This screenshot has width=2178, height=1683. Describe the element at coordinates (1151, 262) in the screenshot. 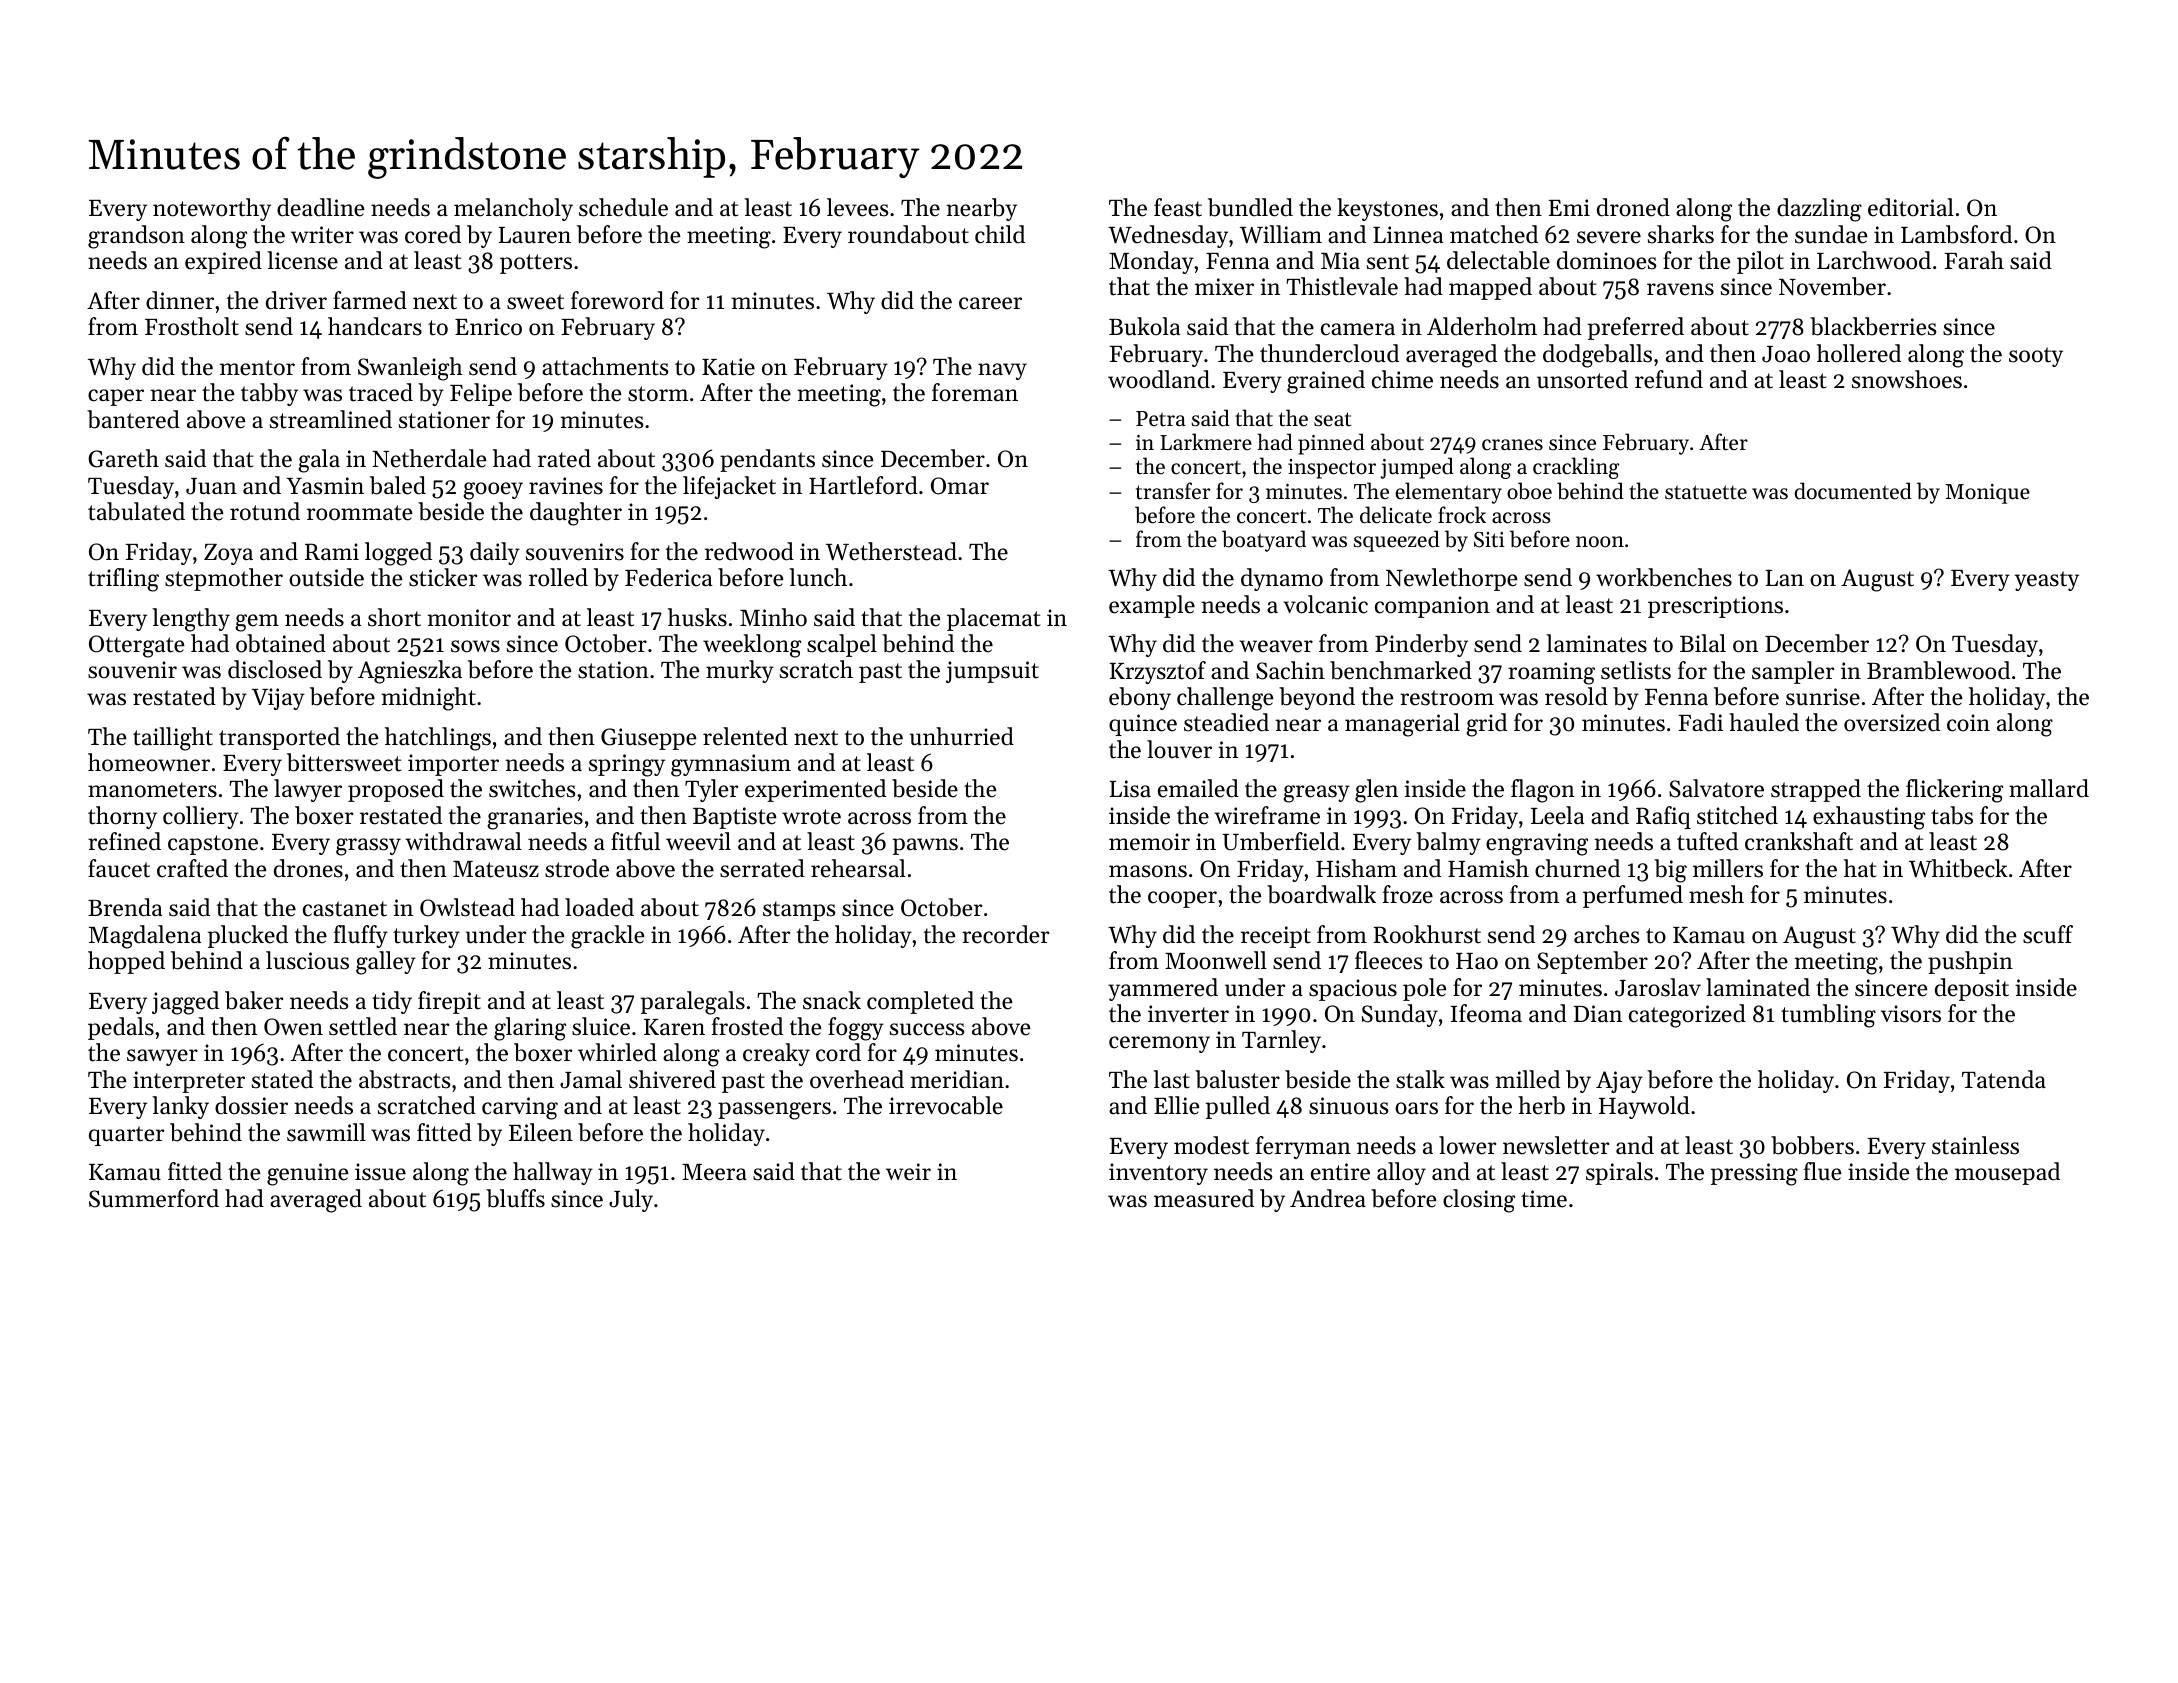

I see `Monday` at that location.
